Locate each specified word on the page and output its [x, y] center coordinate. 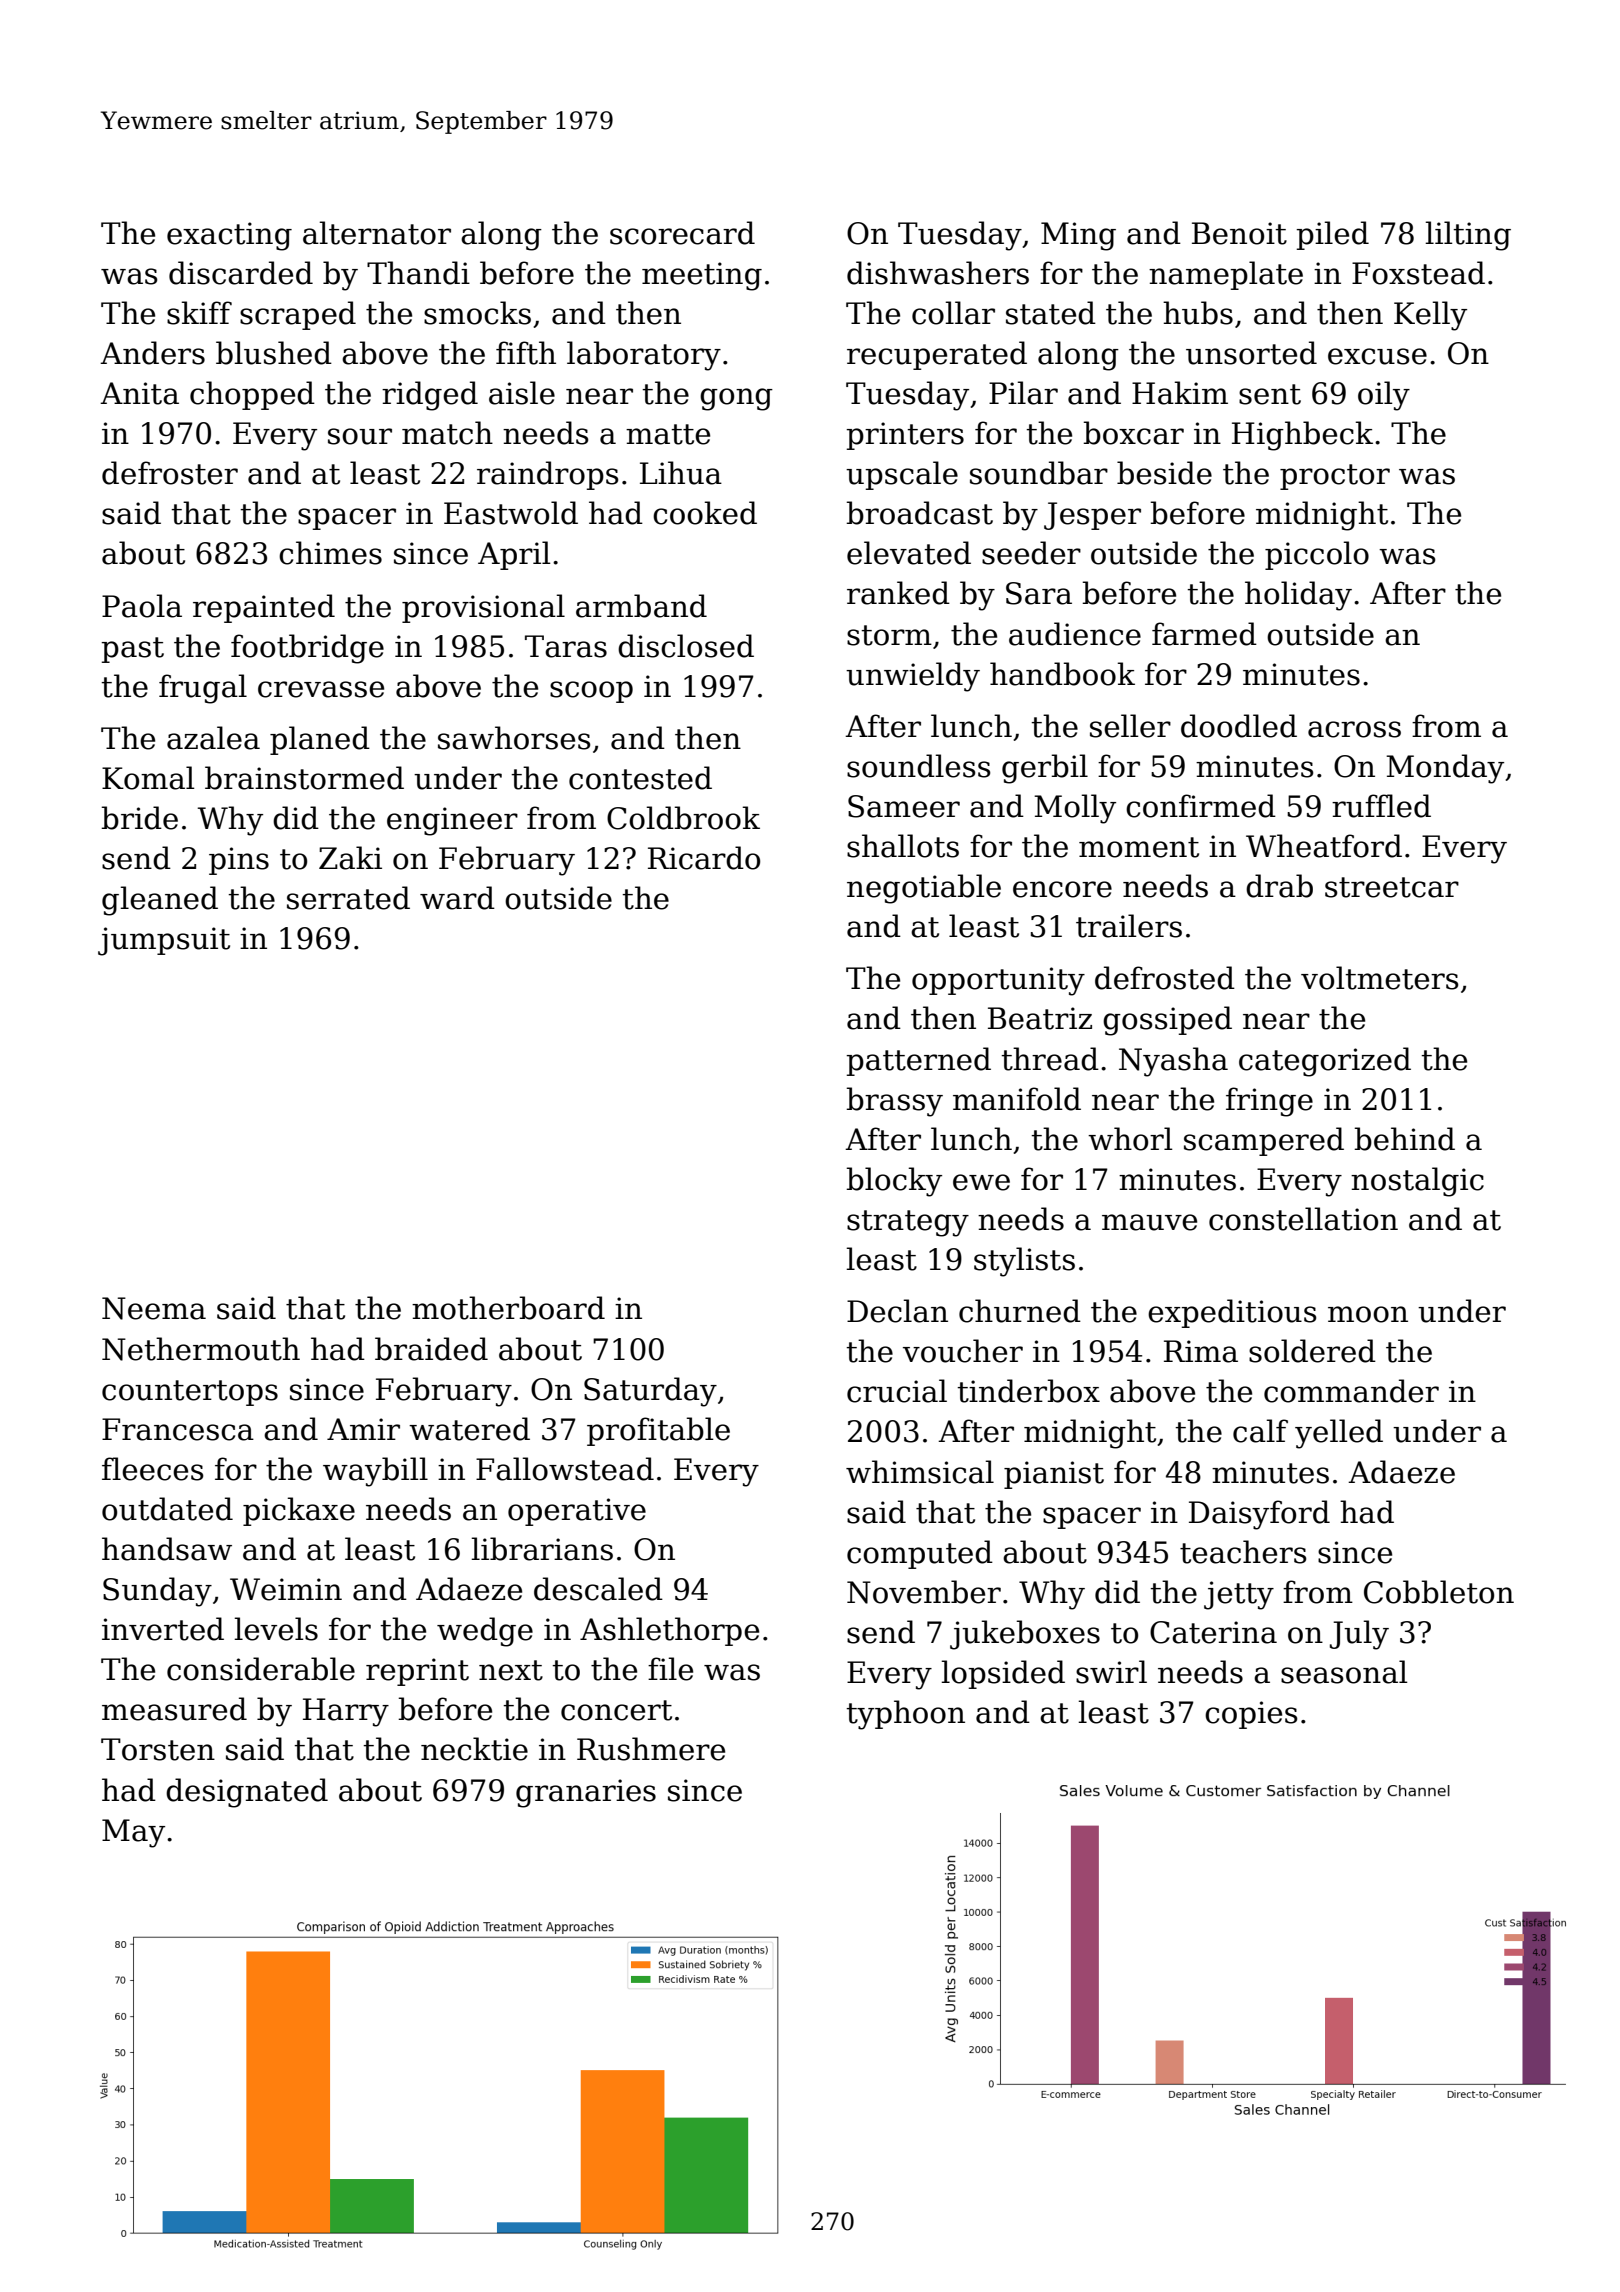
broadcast [919, 513]
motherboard [508, 1308]
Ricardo [704, 858]
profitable [658, 1431]
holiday [1298, 596]
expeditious [1232, 1313]
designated [247, 1793]
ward [457, 898]
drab [1279, 886]
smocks [477, 313]
